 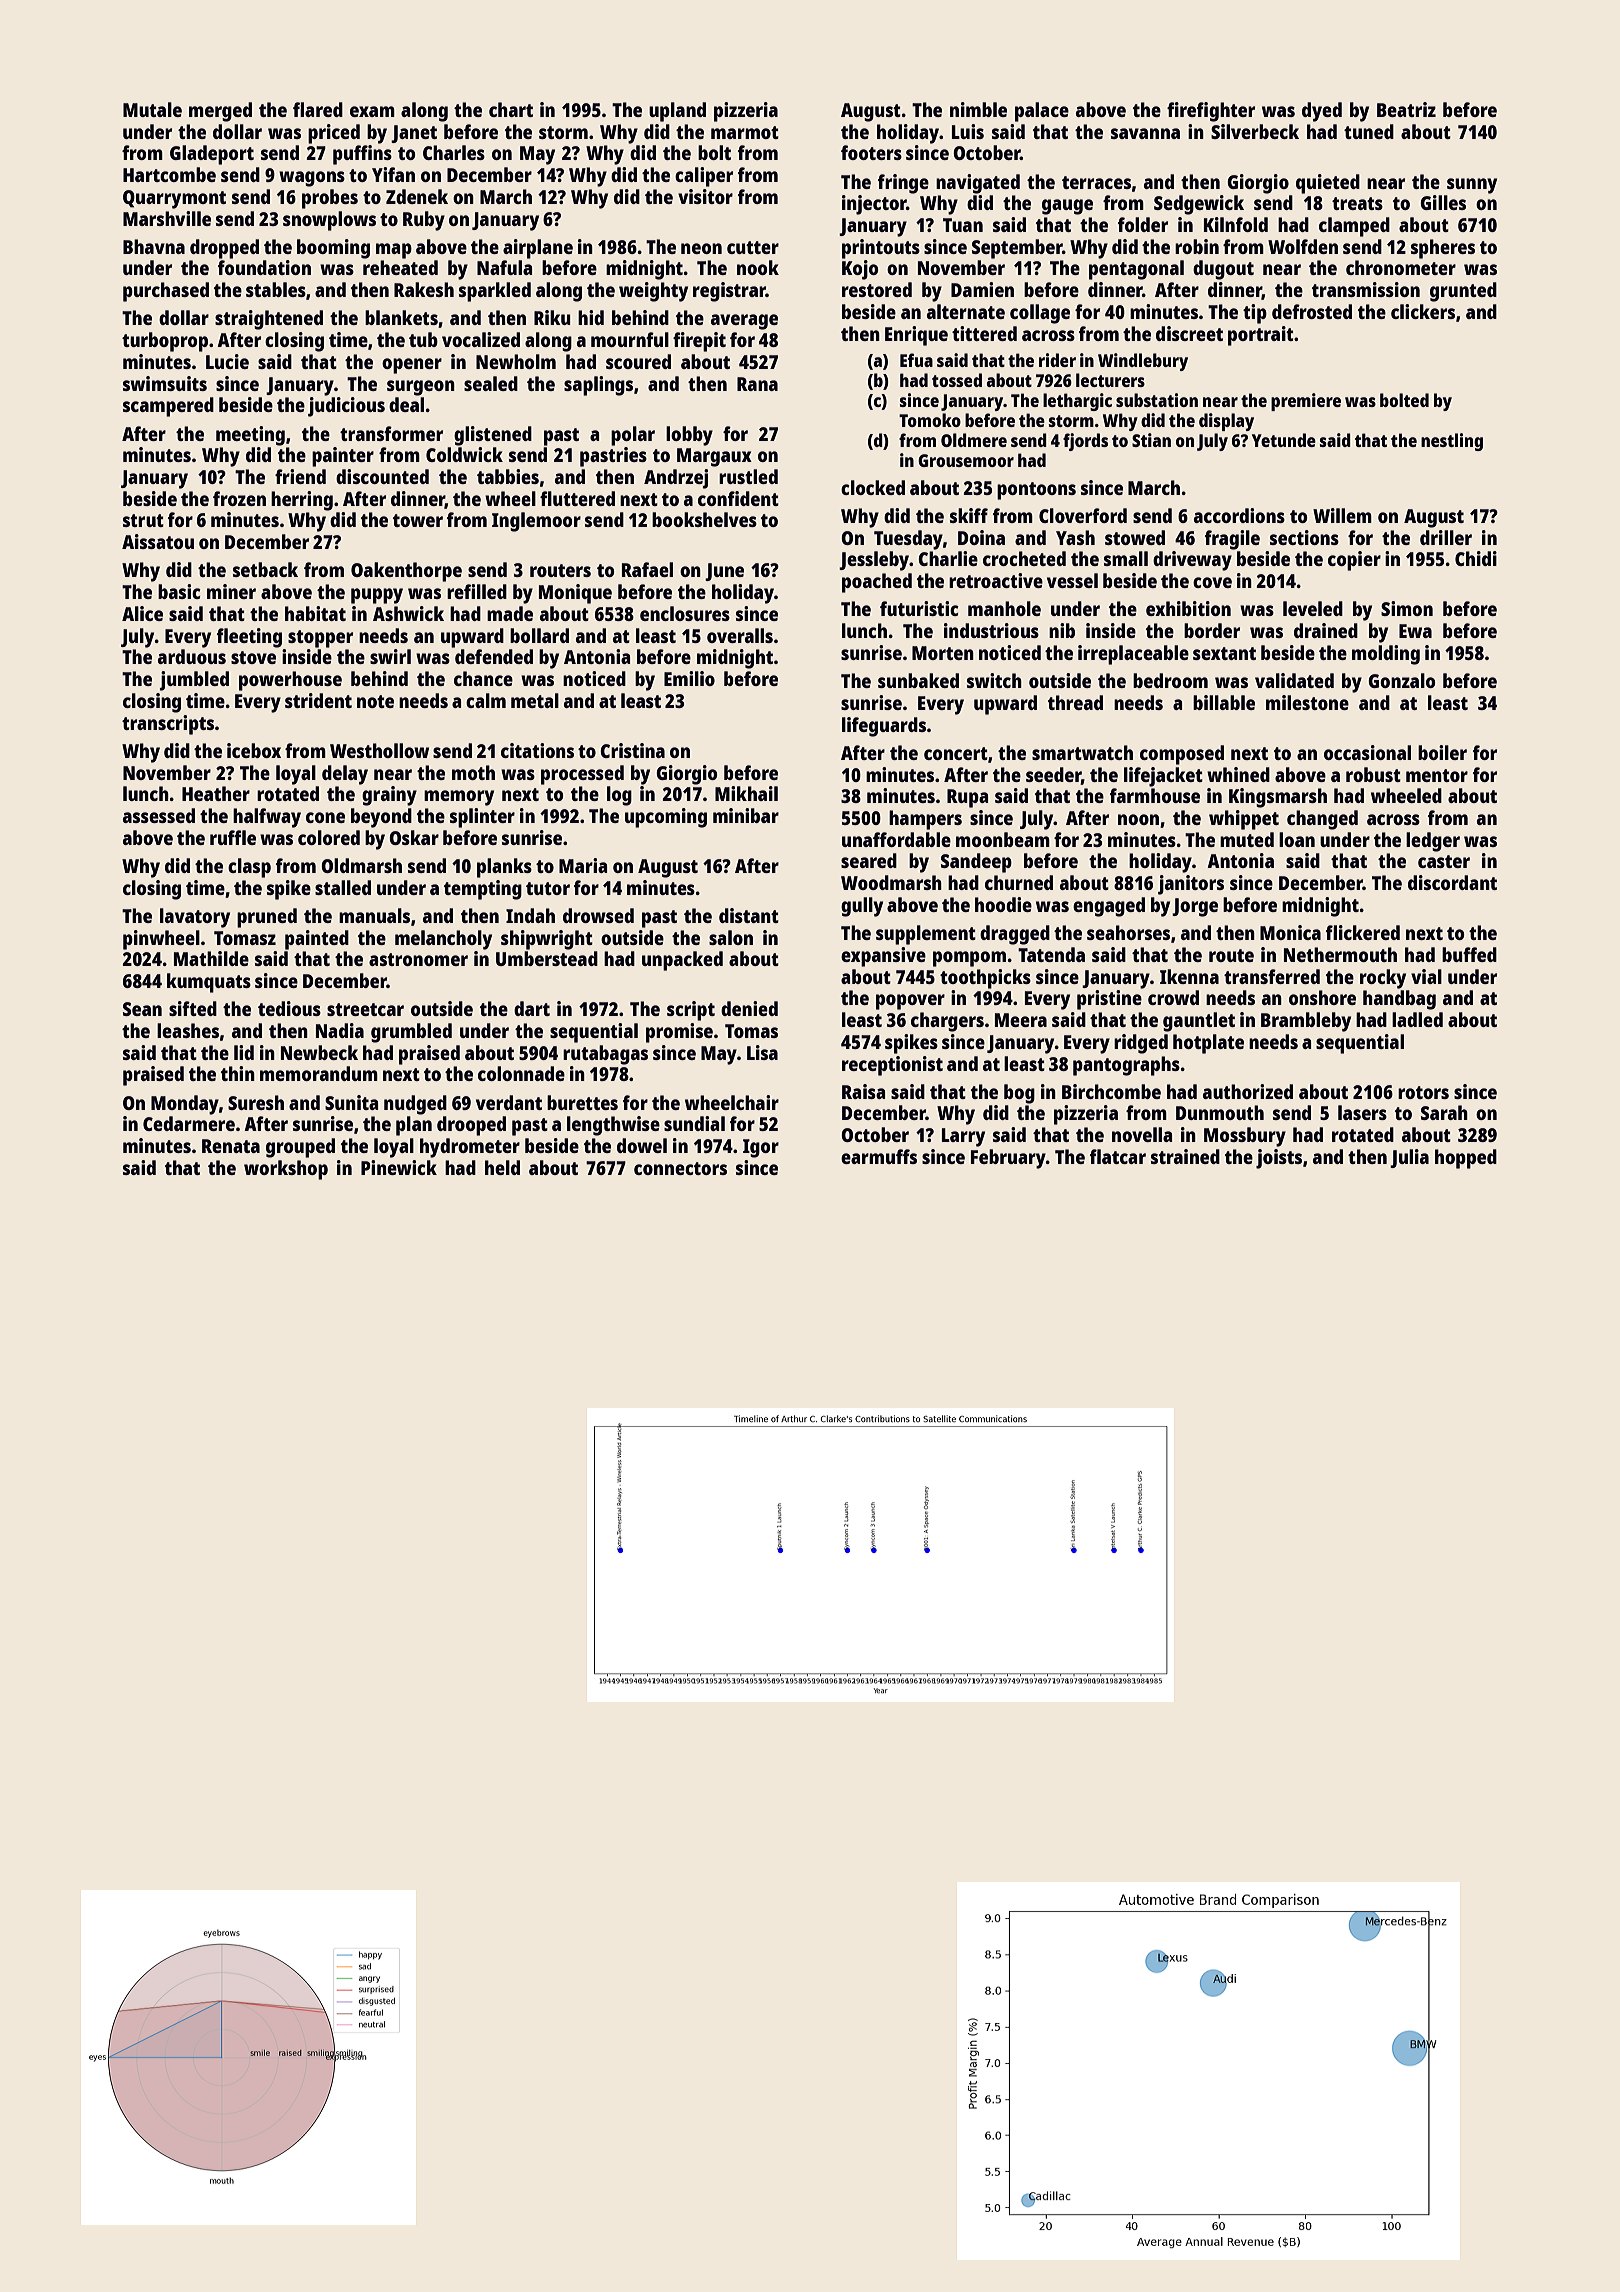 What do you see at coordinates (195, 918) in the screenshot?
I see `lavatory` at bounding box center [195, 918].
